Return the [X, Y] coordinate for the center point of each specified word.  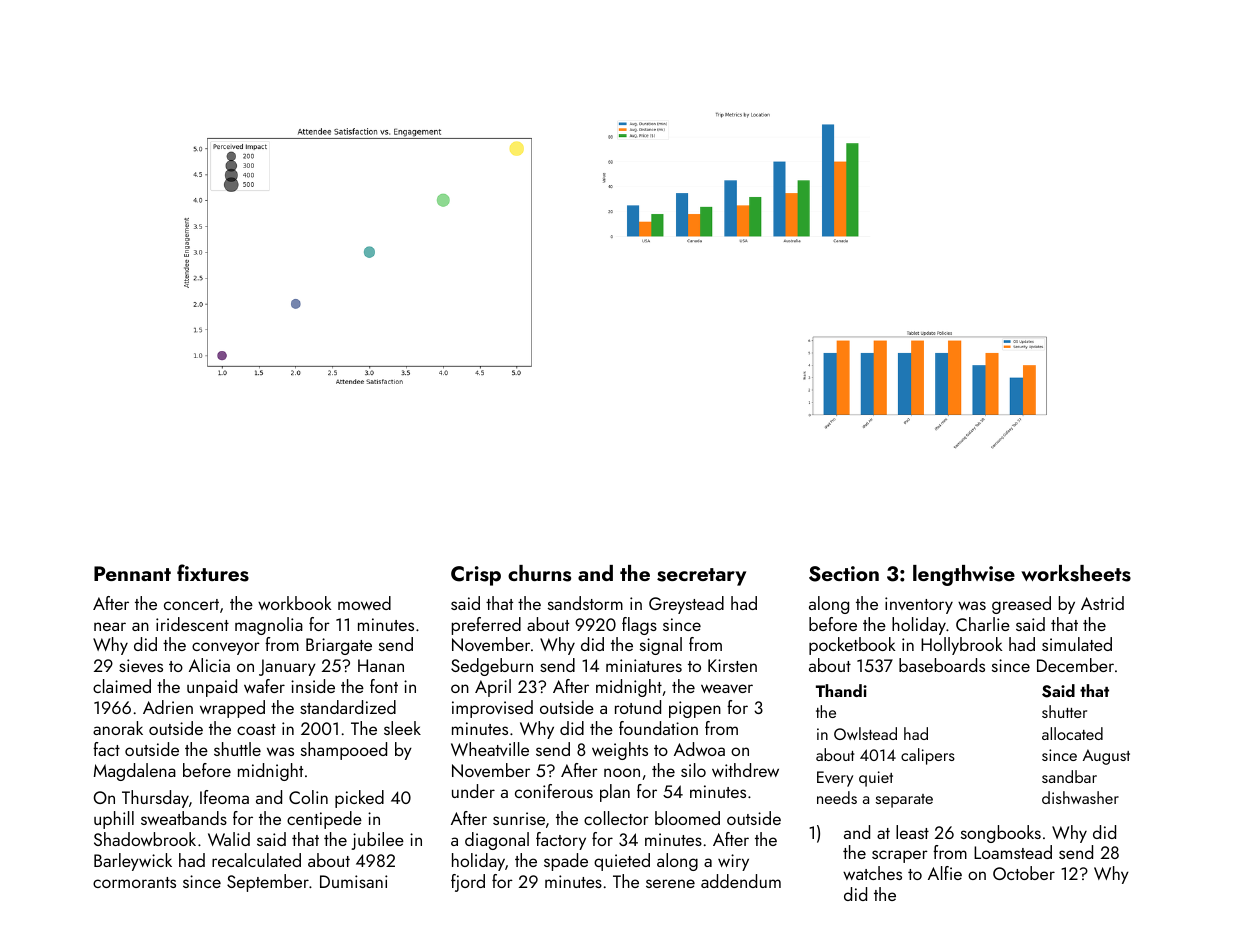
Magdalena [135, 772]
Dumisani [353, 881]
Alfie [945, 873]
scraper [900, 856]
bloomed [687, 818]
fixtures [213, 573]
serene [670, 883]
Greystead [686, 605]
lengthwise [964, 575]
